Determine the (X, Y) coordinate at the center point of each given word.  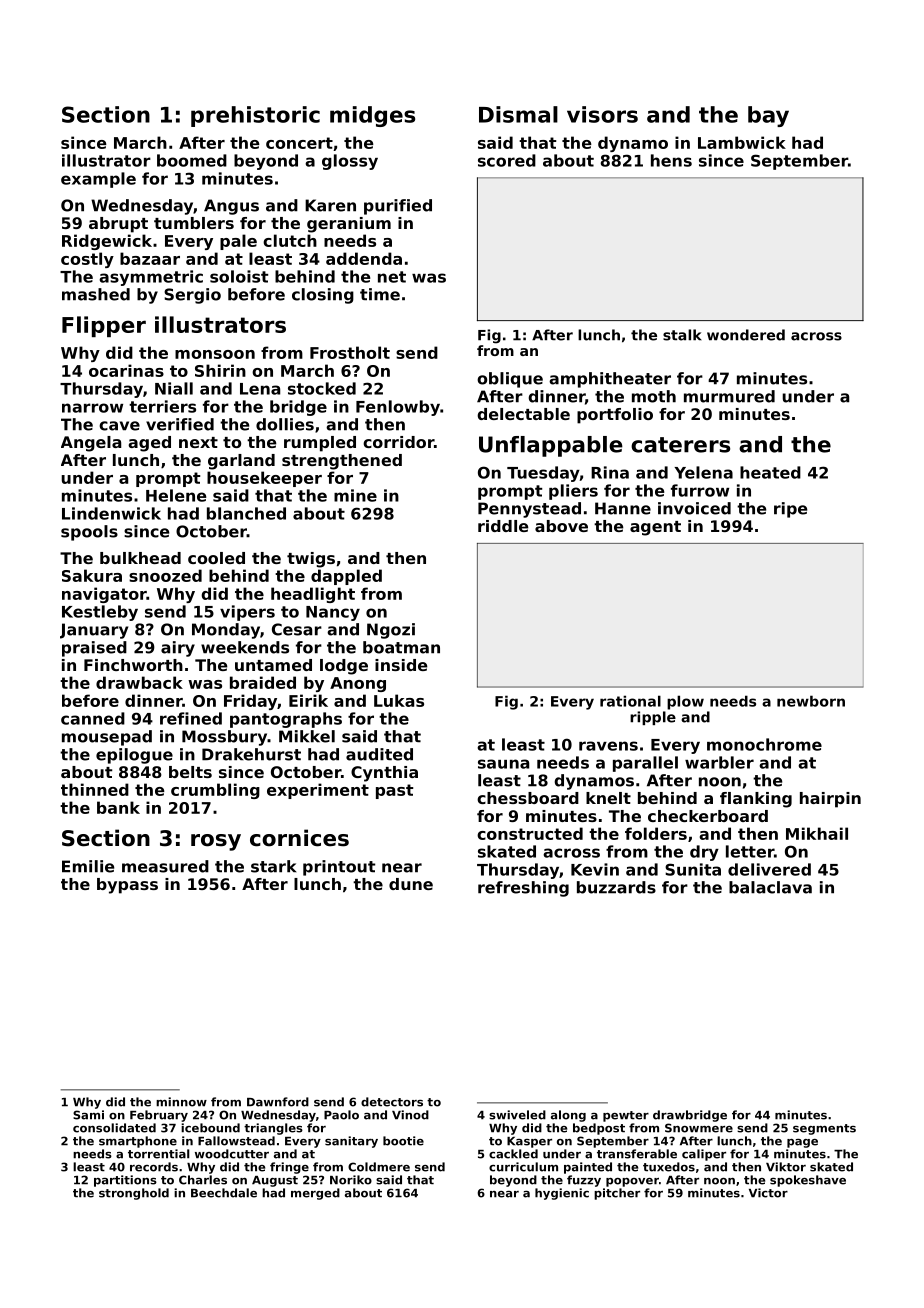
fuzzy (584, 1181)
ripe (790, 510)
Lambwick (742, 142)
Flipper (104, 326)
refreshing (523, 889)
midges (372, 116)
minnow (181, 1102)
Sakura (92, 575)
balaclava (770, 887)
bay (768, 116)
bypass (127, 886)
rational (630, 701)
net (392, 277)
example (98, 180)
